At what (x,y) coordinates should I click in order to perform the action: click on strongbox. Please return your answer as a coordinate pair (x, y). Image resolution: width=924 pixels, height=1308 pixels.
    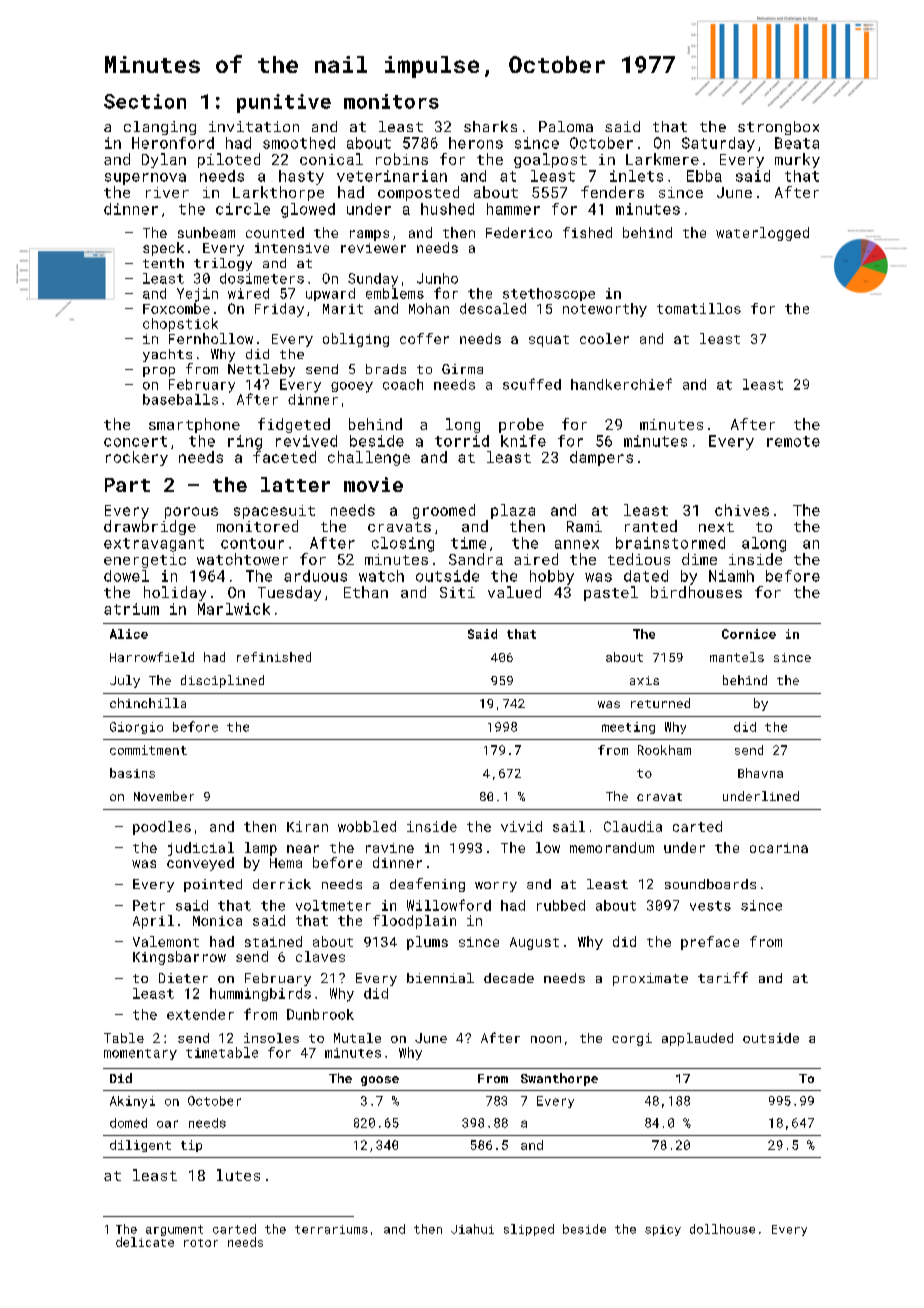
    Looking at the image, I should click on (778, 128).
